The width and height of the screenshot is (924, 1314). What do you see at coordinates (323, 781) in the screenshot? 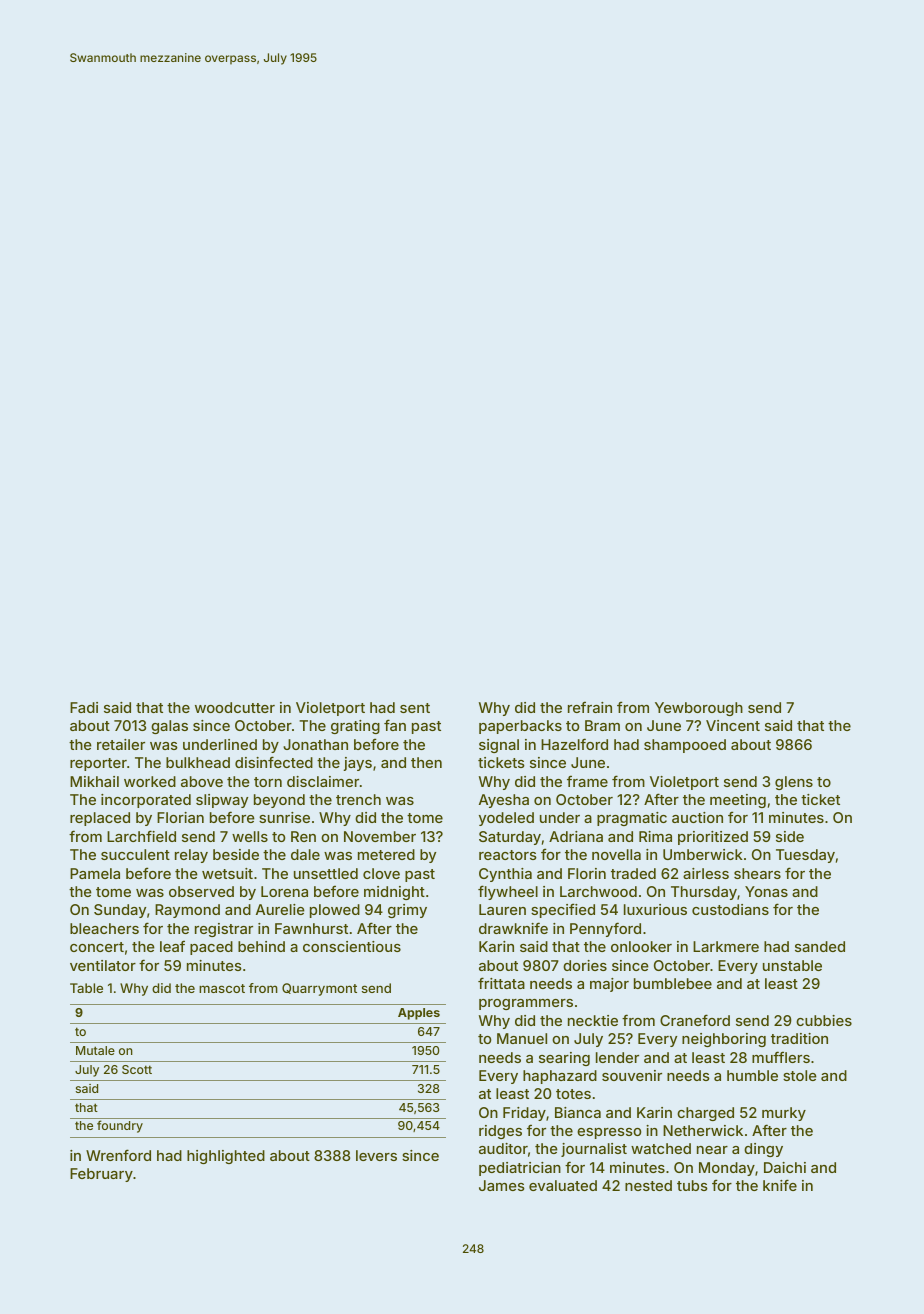
I see `disclaimer` at bounding box center [323, 781].
